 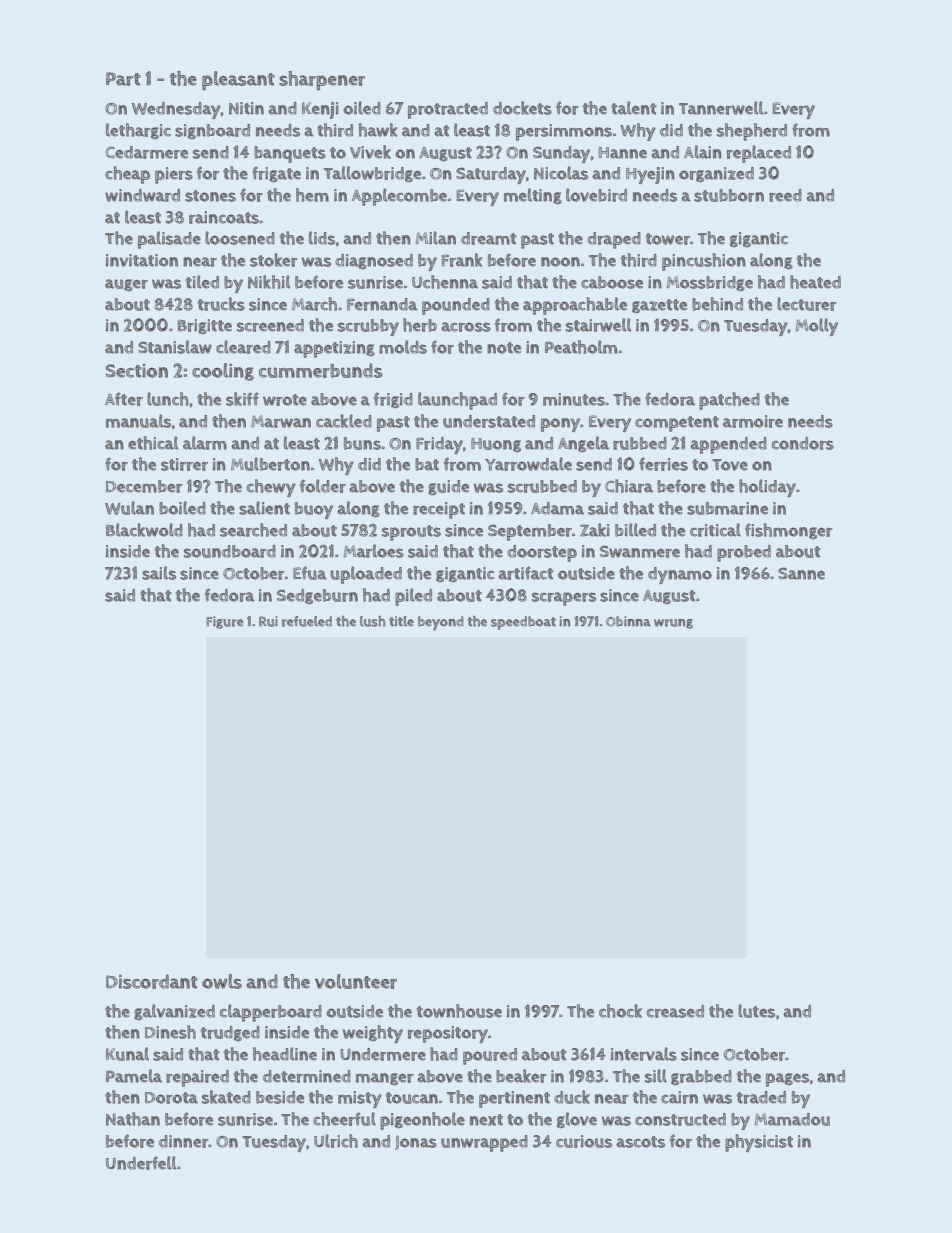 What do you see at coordinates (729, 401) in the image?
I see `patched` at bounding box center [729, 401].
